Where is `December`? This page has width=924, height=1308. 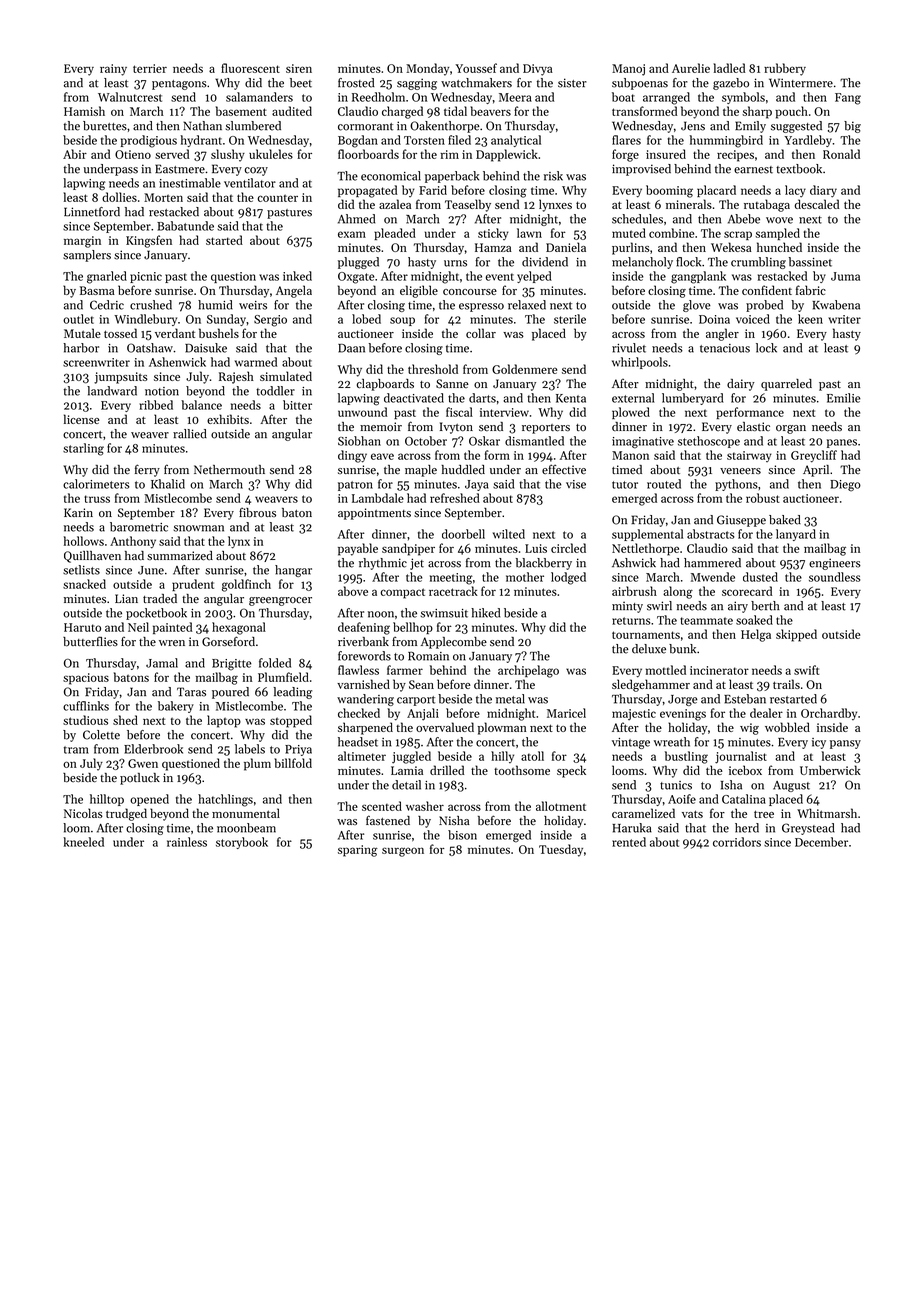
December is located at coordinates (821, 842).
